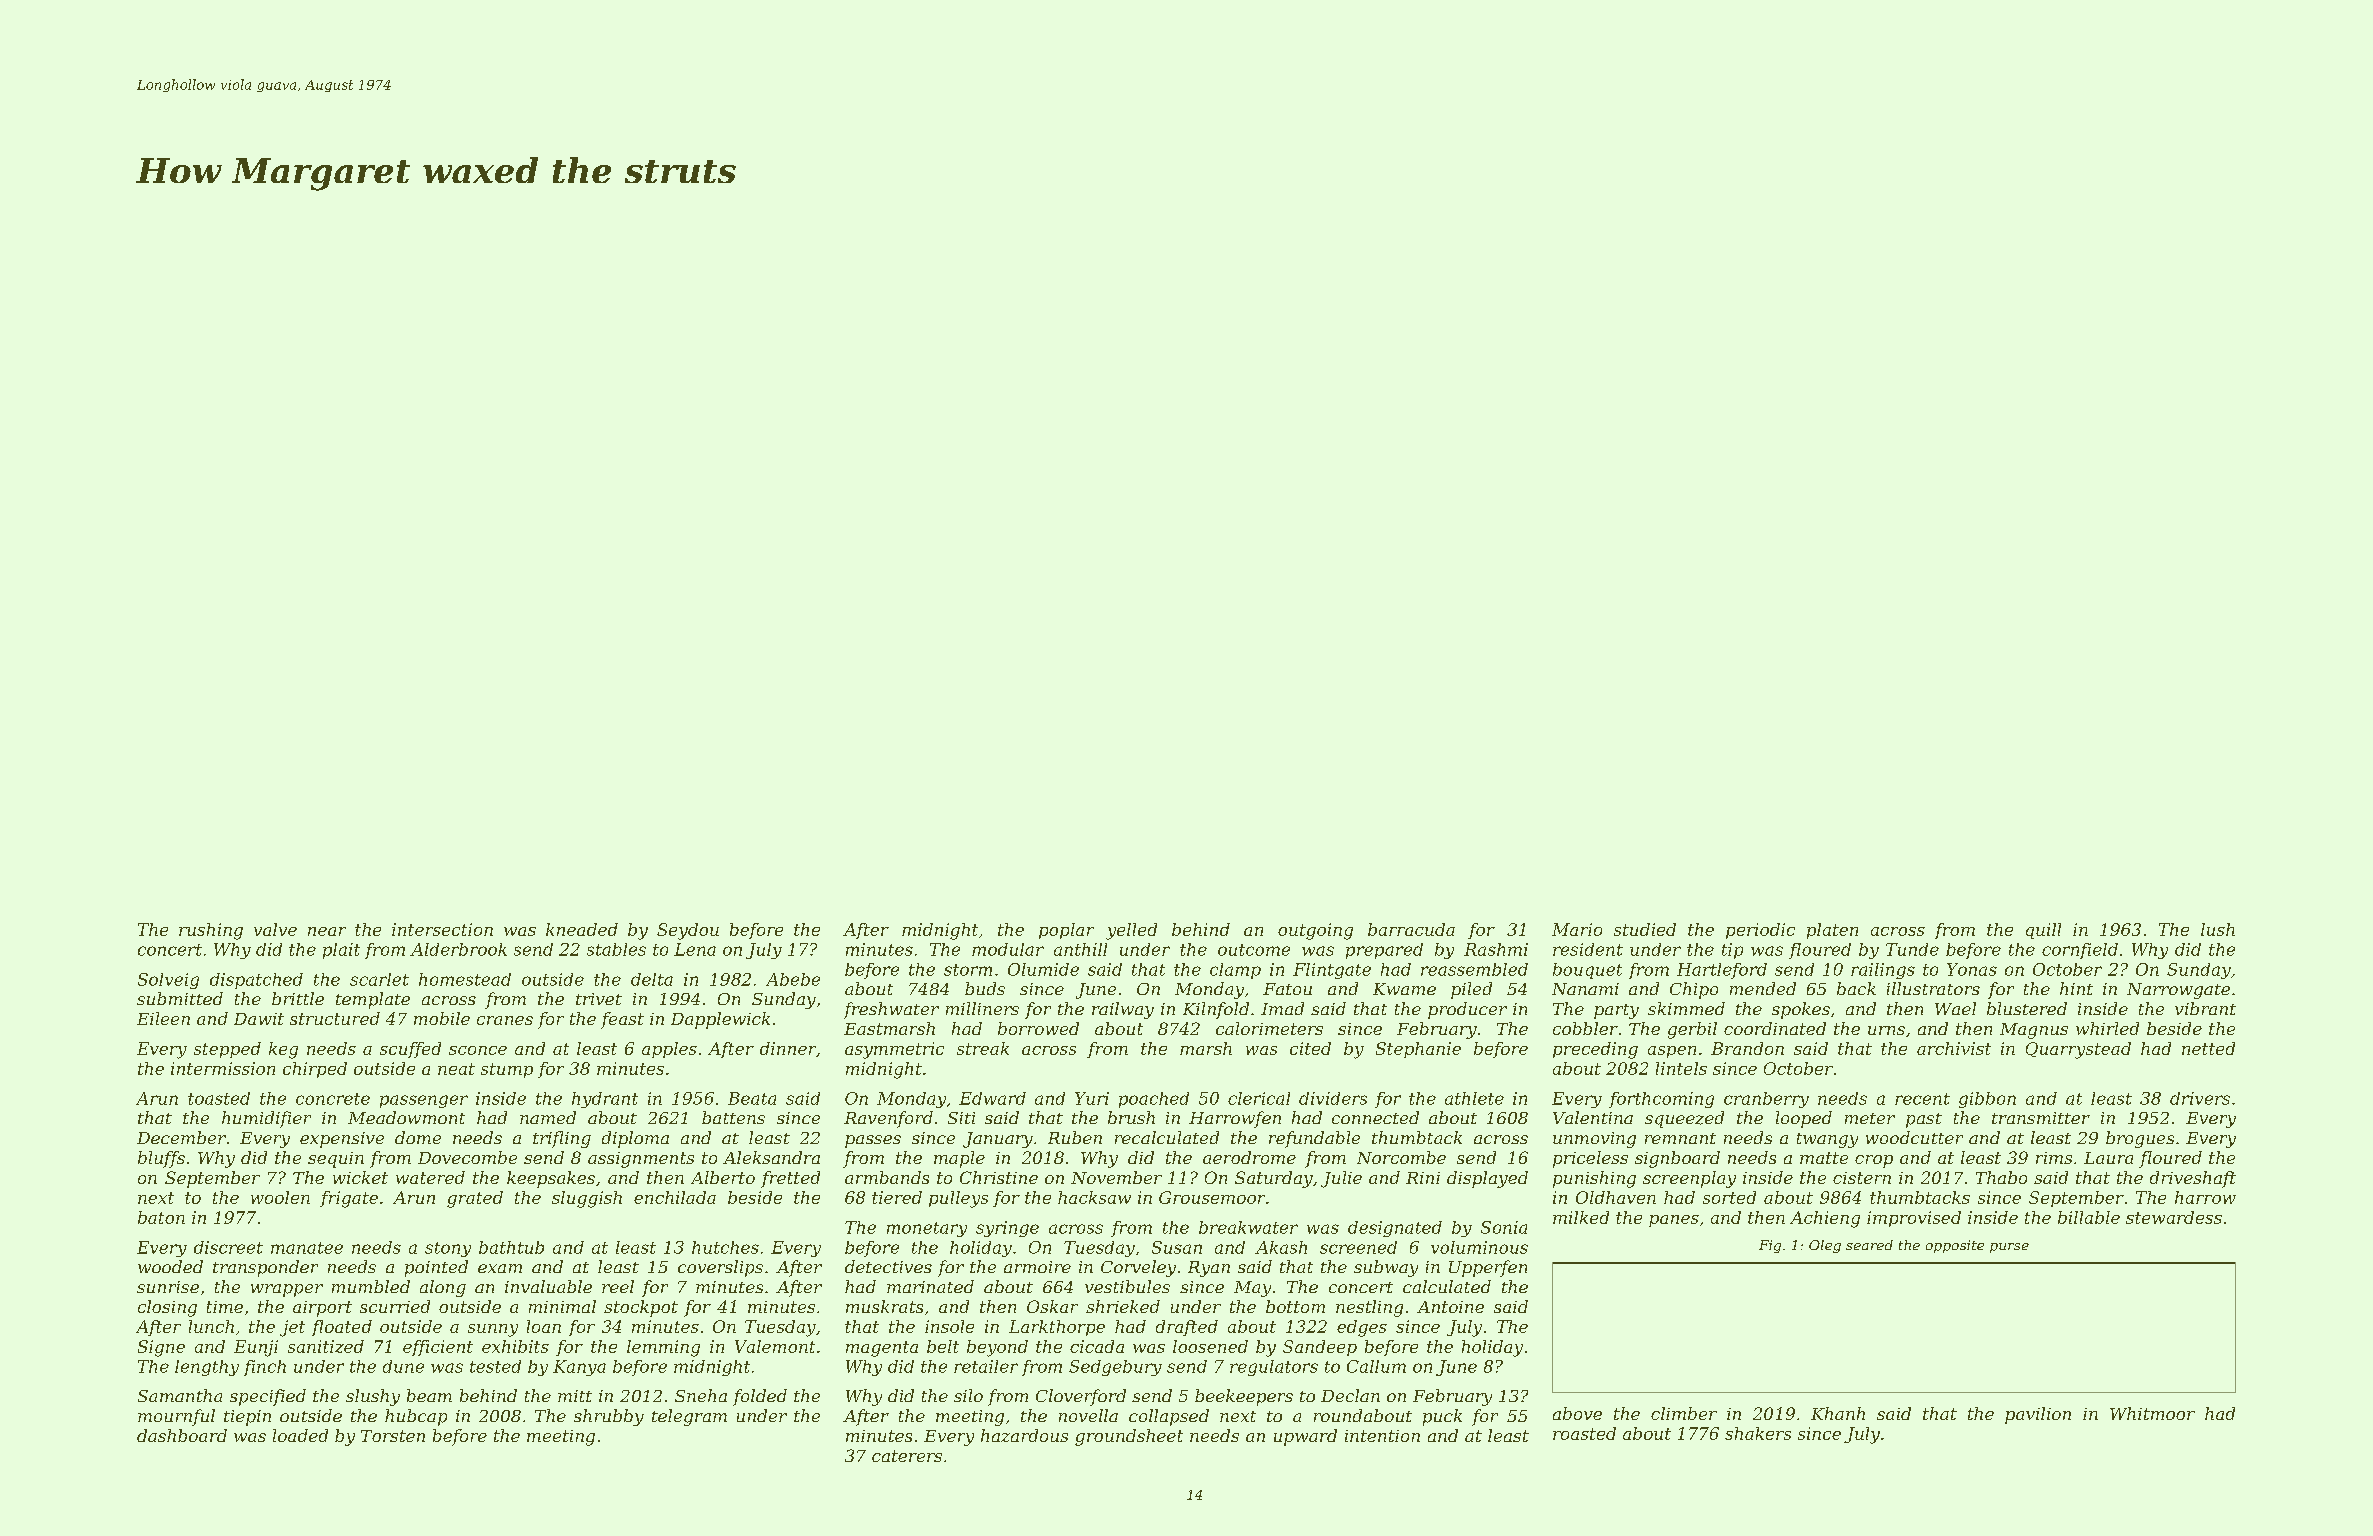  I want to click on Flintgate, so click(1332, 971).
